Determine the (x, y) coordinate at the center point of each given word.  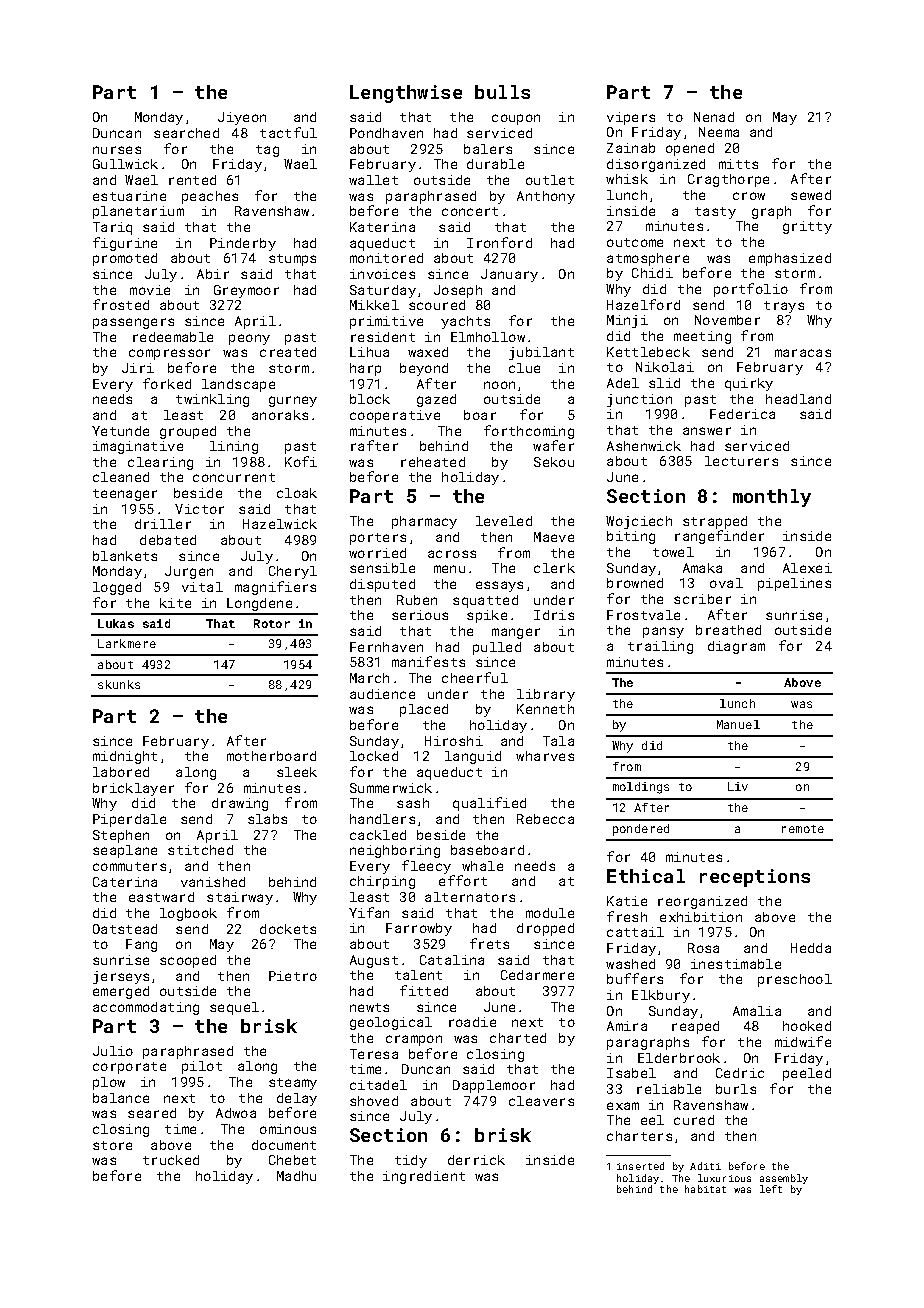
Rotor (272, 623)
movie (150, 290)
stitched (200, 850)
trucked (171, 1160)
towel (673, 552)
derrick (476, 1160)
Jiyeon (242, 118)
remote (803, 829)
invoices (382, 274)
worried (377, 553)
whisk (627, 179)
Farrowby (419, 929)
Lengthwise (406, 94)
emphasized (790, 259)
